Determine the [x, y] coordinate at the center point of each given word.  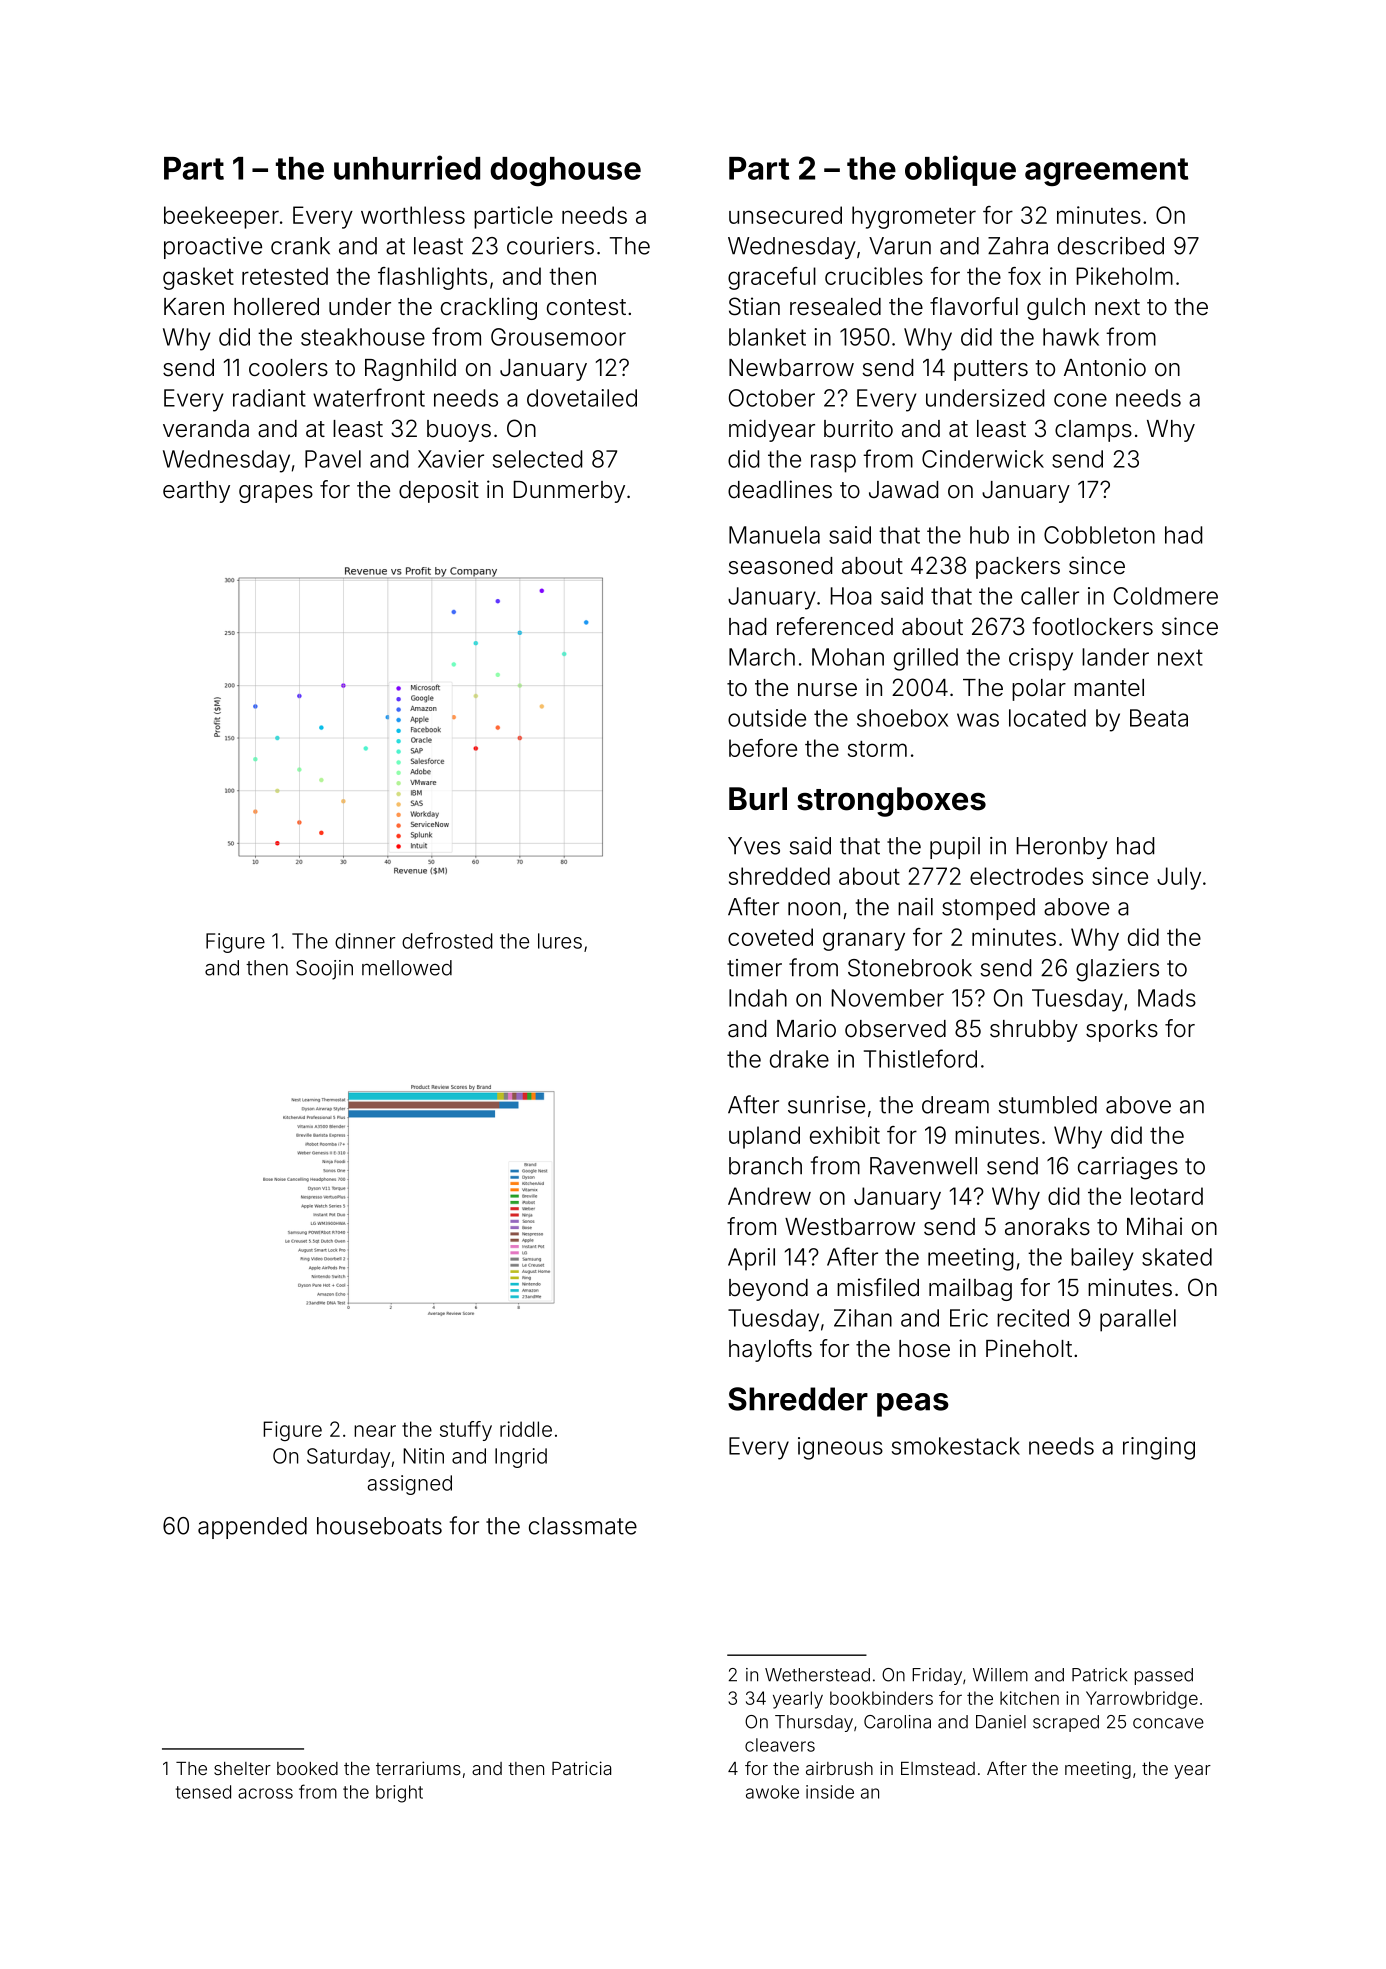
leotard [1167, 1196]
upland [764, 1137]
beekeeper [221, 217]
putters [991, 370]
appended [252, 1528]
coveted [770, 937]
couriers [550, 246]
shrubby [1034, 1031]
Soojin [324, 970]
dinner [365, 941]
